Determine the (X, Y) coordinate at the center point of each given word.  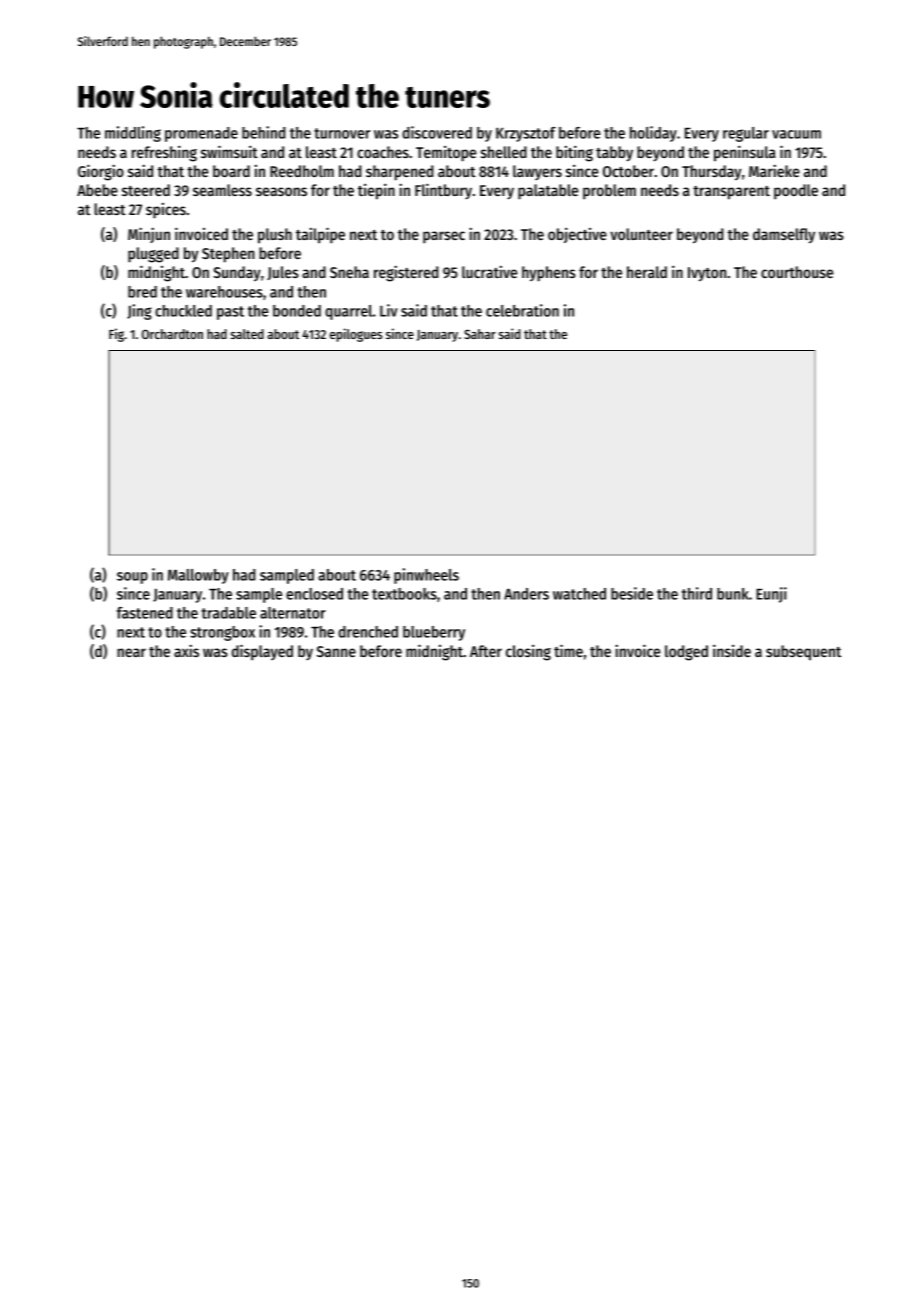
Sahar (480, 334)
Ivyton (707, 274)
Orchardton (172, 334)
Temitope (446, 154)
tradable (228, 613)
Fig (116, 335)
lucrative (489, 272)
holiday (653, 134)
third (697, 593)
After (486, 651)
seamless (222, 190)
